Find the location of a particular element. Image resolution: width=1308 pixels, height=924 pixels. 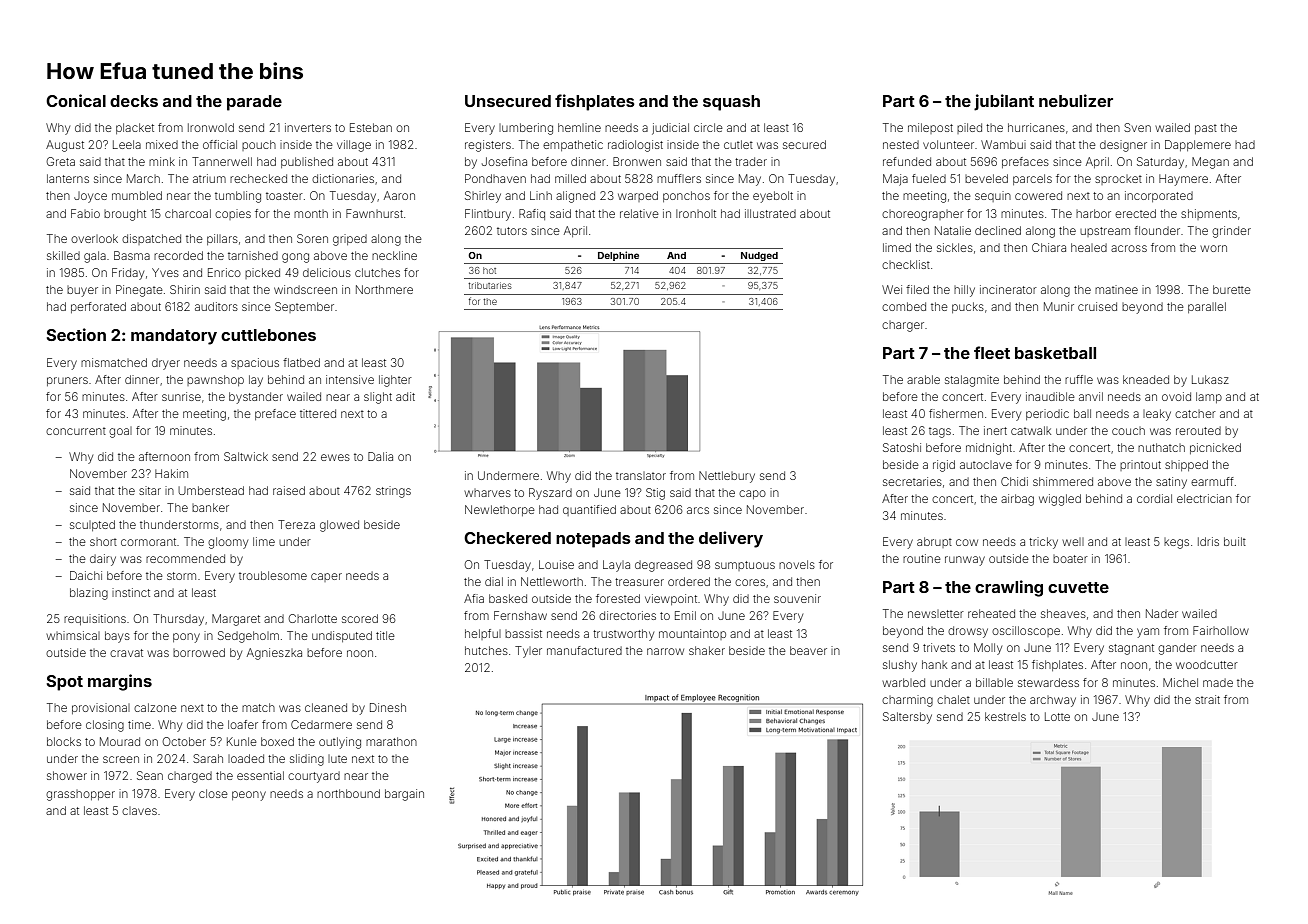

picnicked is located at coordinates (1215, 448).
